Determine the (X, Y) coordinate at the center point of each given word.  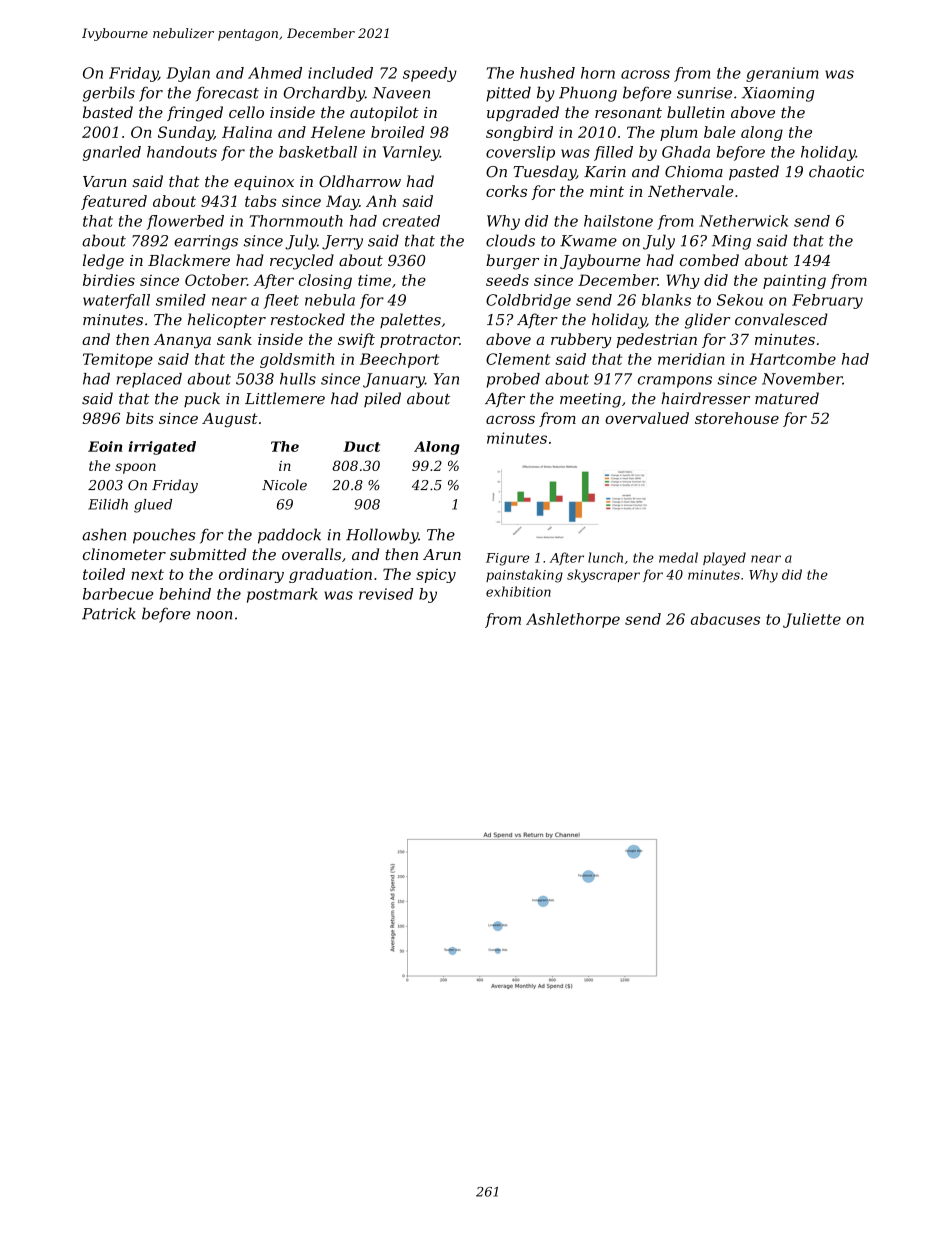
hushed (547, 73)
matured (787, 398)
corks (506, 191)
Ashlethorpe (573, 620)
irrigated (162, 448)
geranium (782, 74)
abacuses (725, 619)
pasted (754, 173)
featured (114, 202)
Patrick (109, 613)
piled (382, 399)
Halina (247, 132)
